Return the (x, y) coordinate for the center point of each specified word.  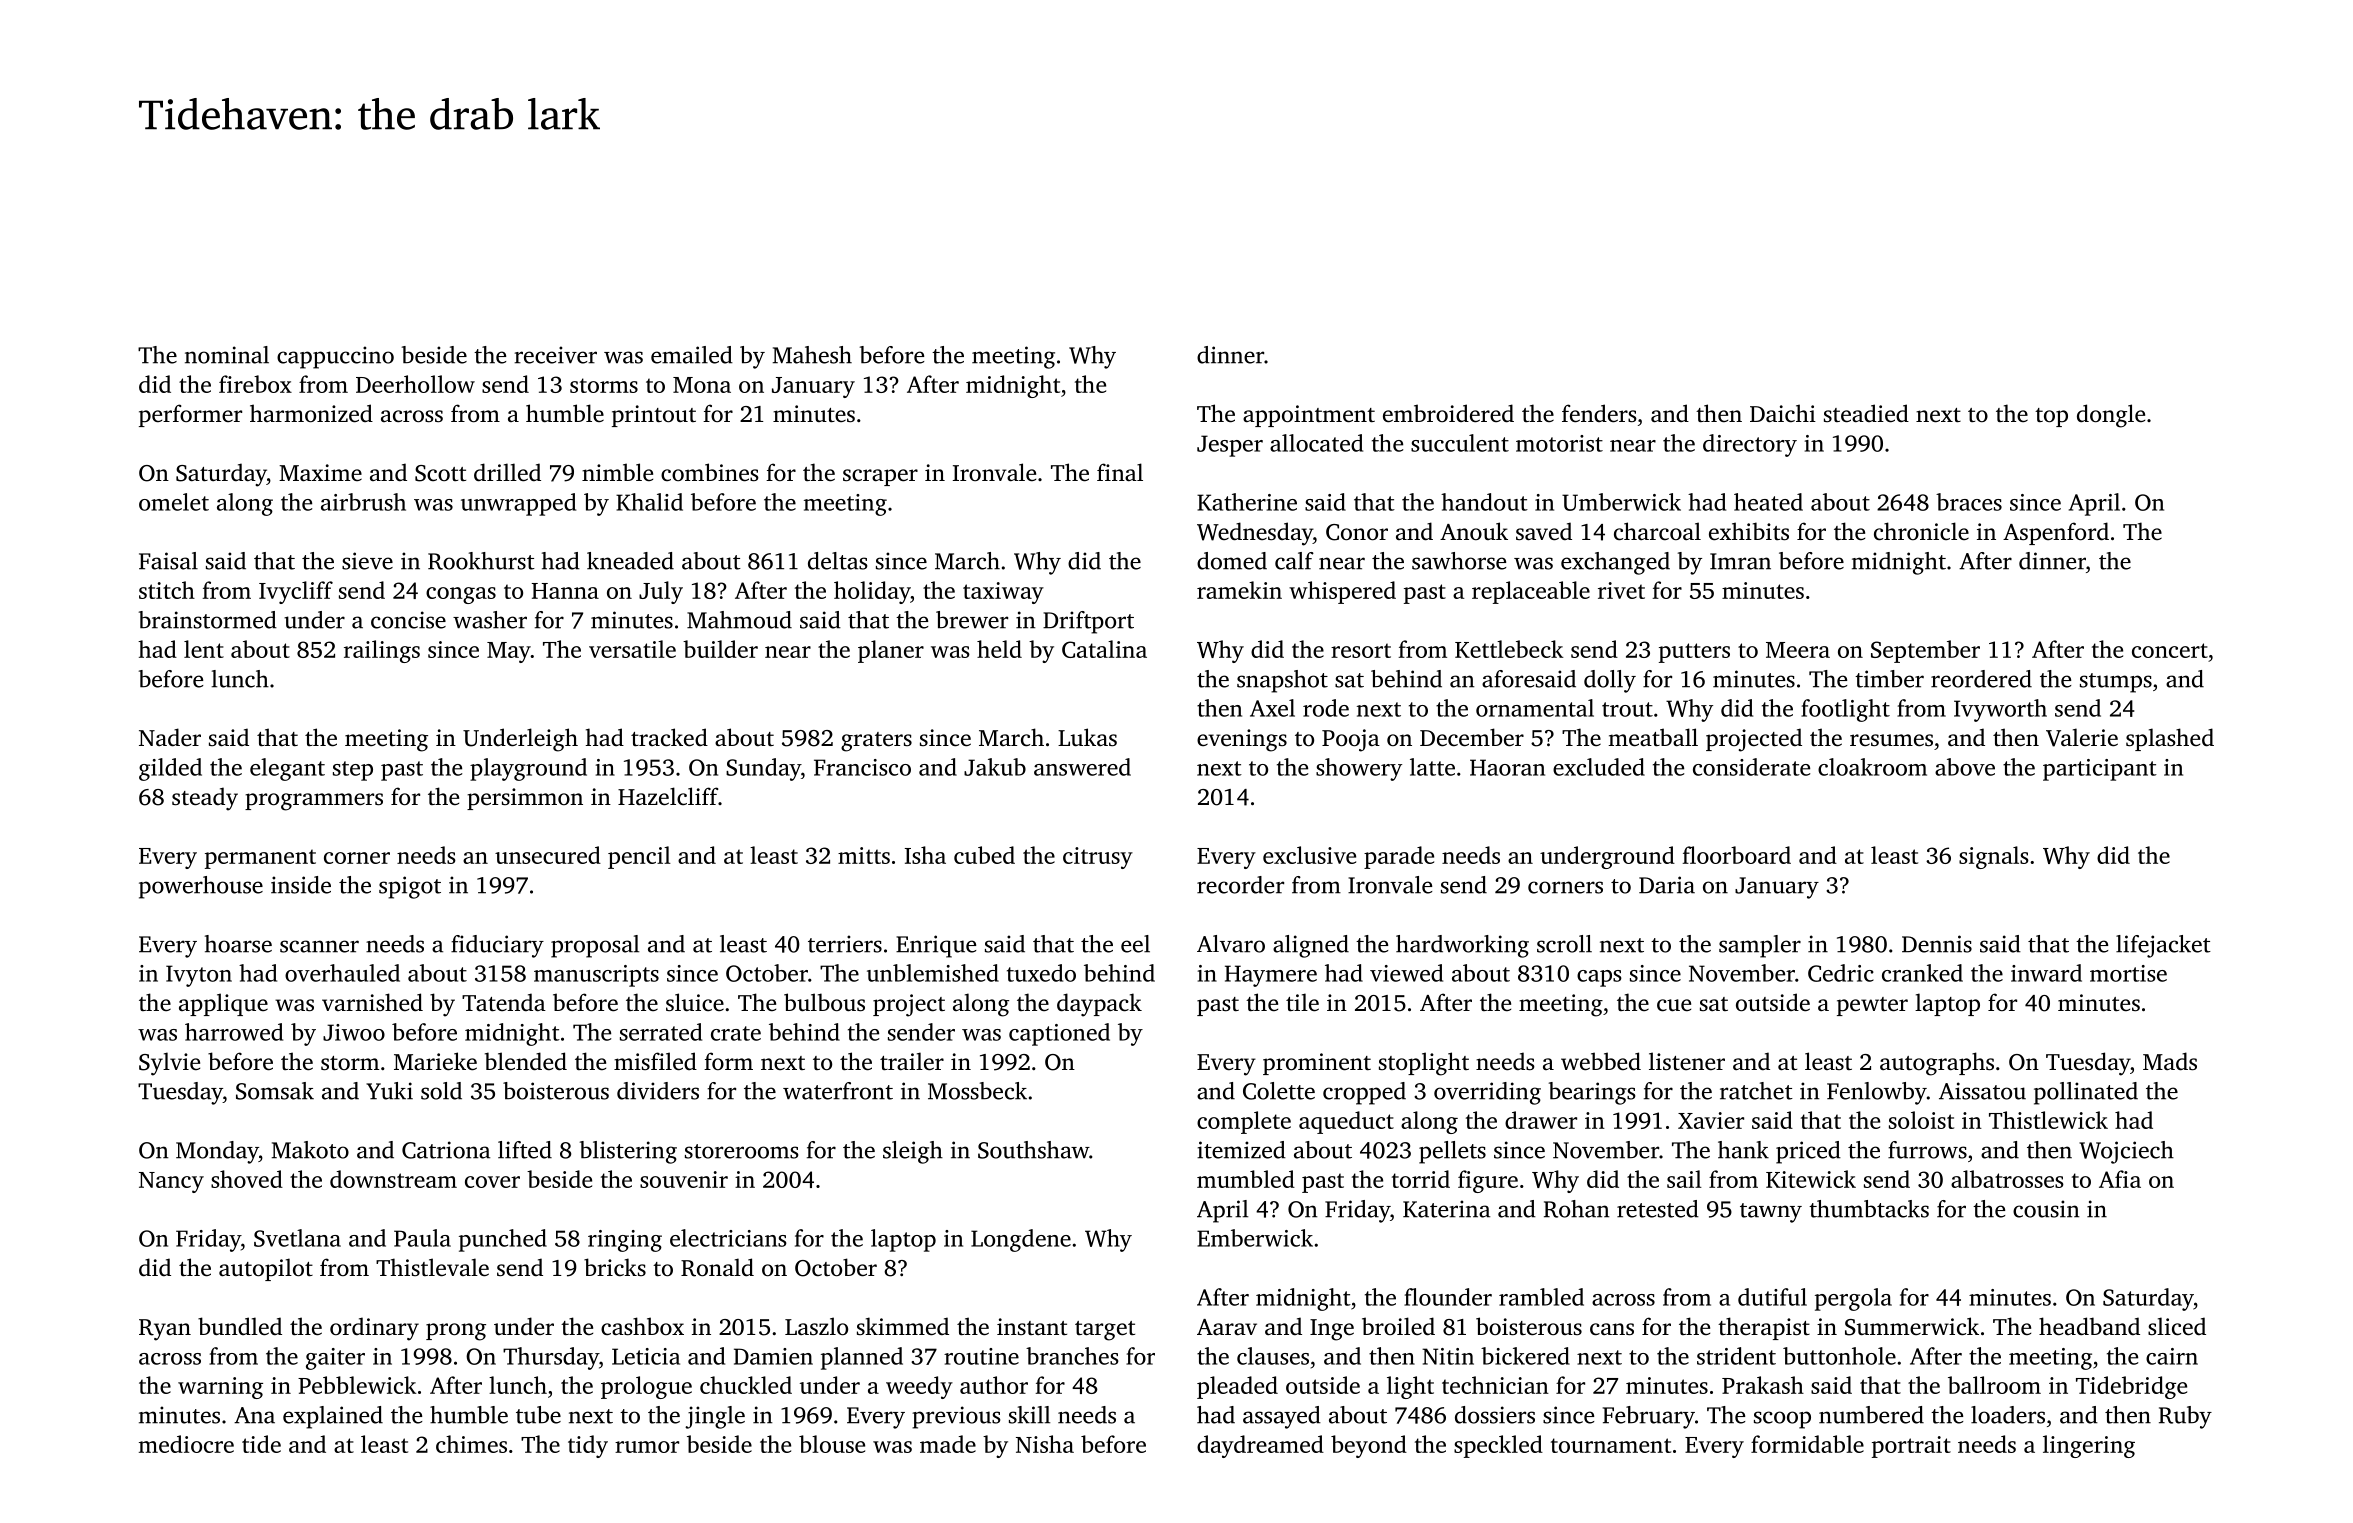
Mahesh (812, 355)
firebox (255, 384)
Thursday (551, 1358)
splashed (2170, 739)
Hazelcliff (668, 796)
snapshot (1282, 681)
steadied (1866, 413)
